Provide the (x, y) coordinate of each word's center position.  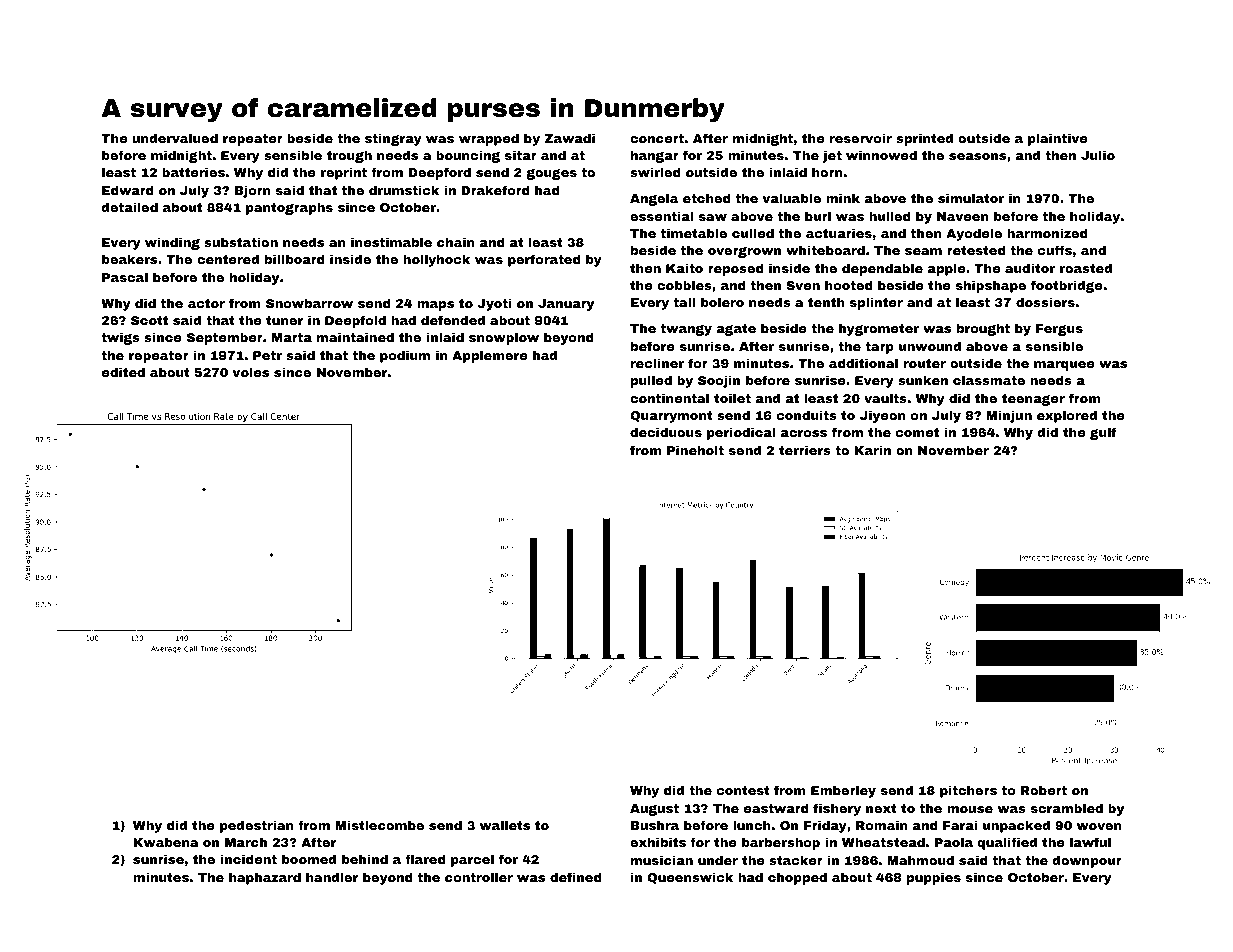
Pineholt (695, 450)
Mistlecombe (379, 825)
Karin (872, 450)
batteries (193, 172)
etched (707, 198)
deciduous (666, 432)
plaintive (1058, 139)
